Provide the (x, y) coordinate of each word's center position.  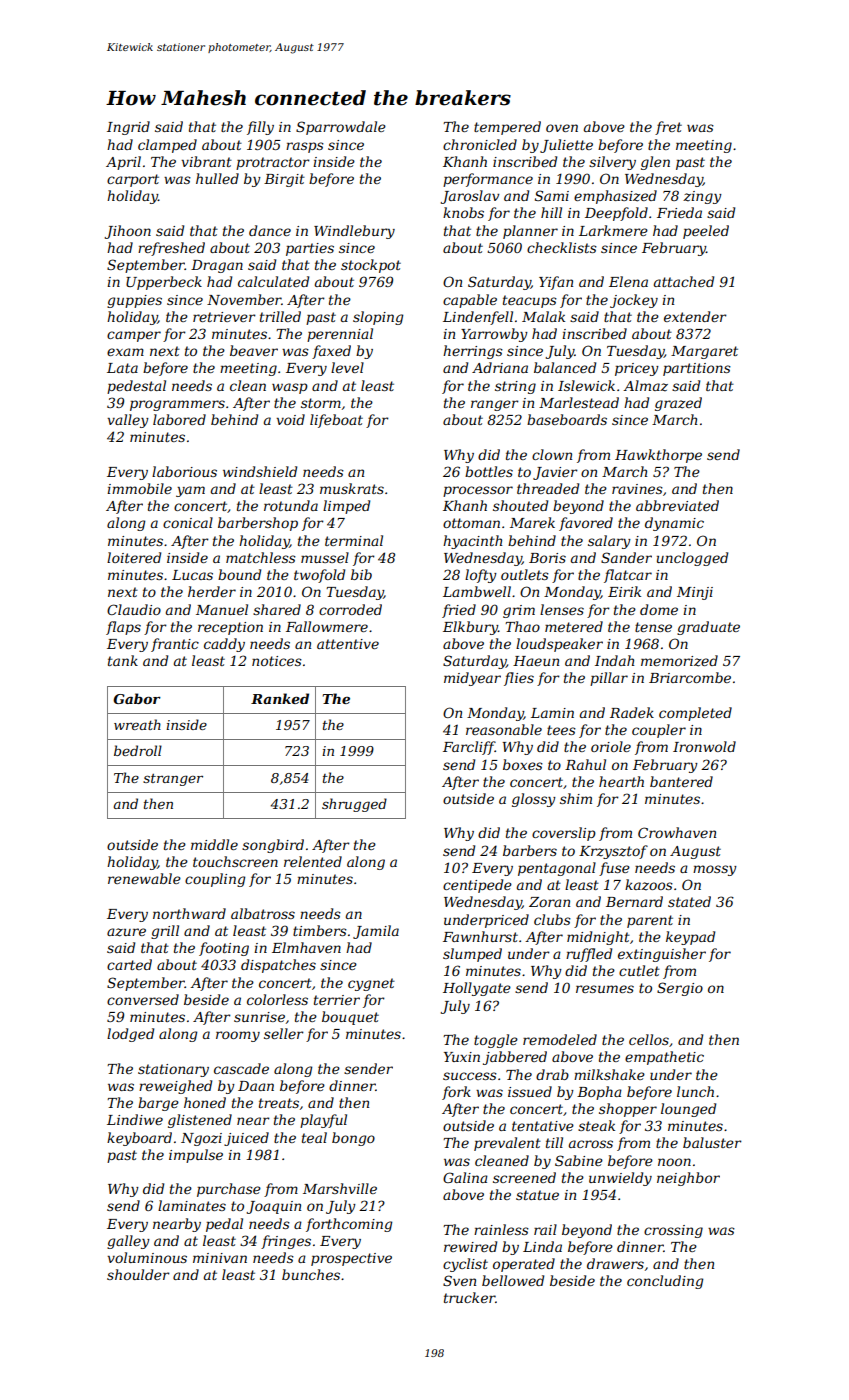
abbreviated (677, 505)
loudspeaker (559, 645)
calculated (273, 281)
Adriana (500, 367)
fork (456, 1093)
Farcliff (469, 748)
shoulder (138, 1274)
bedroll (138, 750)
